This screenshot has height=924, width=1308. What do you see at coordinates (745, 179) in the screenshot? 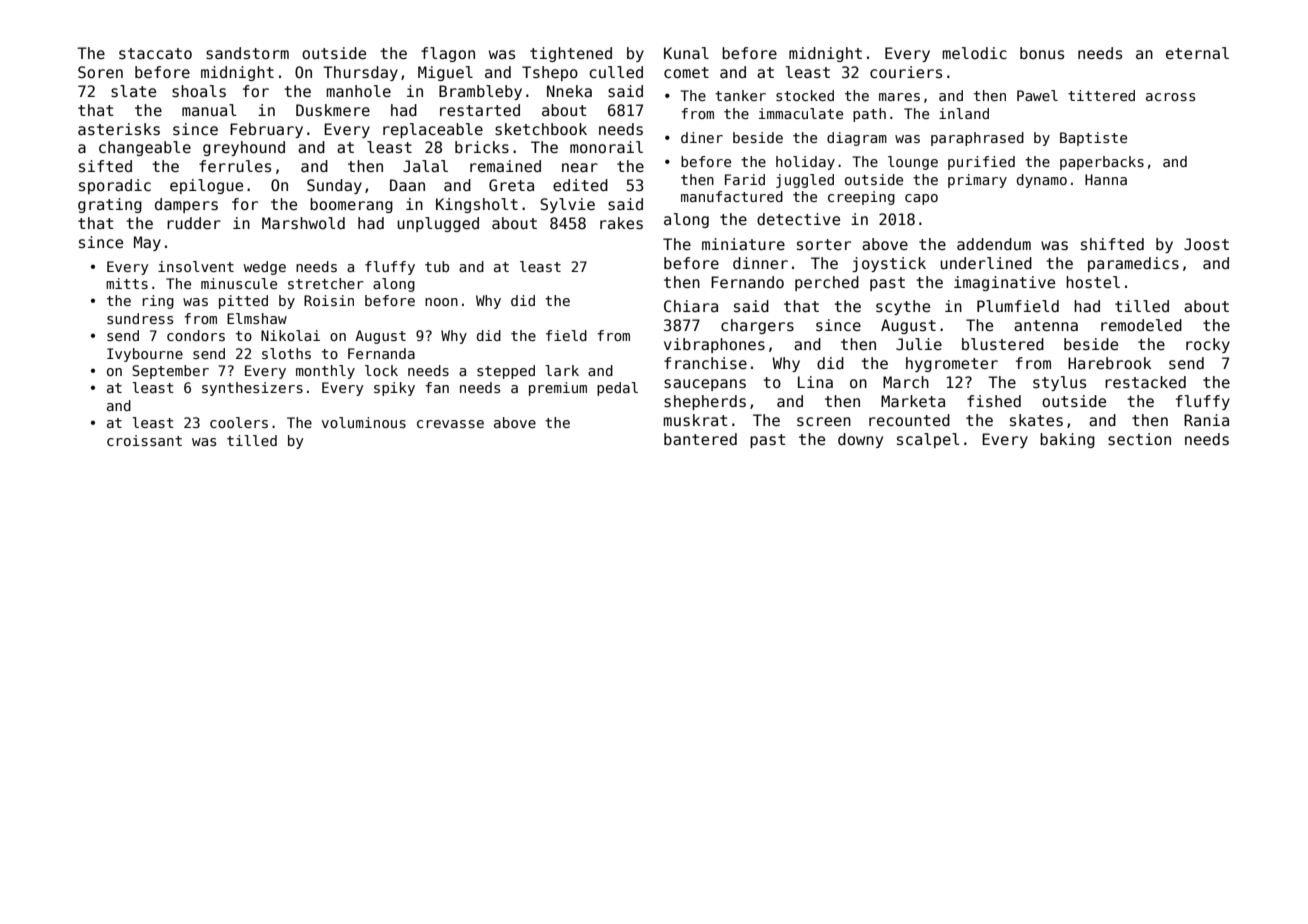
I see `Farid` at bounding box center [745, 179].
